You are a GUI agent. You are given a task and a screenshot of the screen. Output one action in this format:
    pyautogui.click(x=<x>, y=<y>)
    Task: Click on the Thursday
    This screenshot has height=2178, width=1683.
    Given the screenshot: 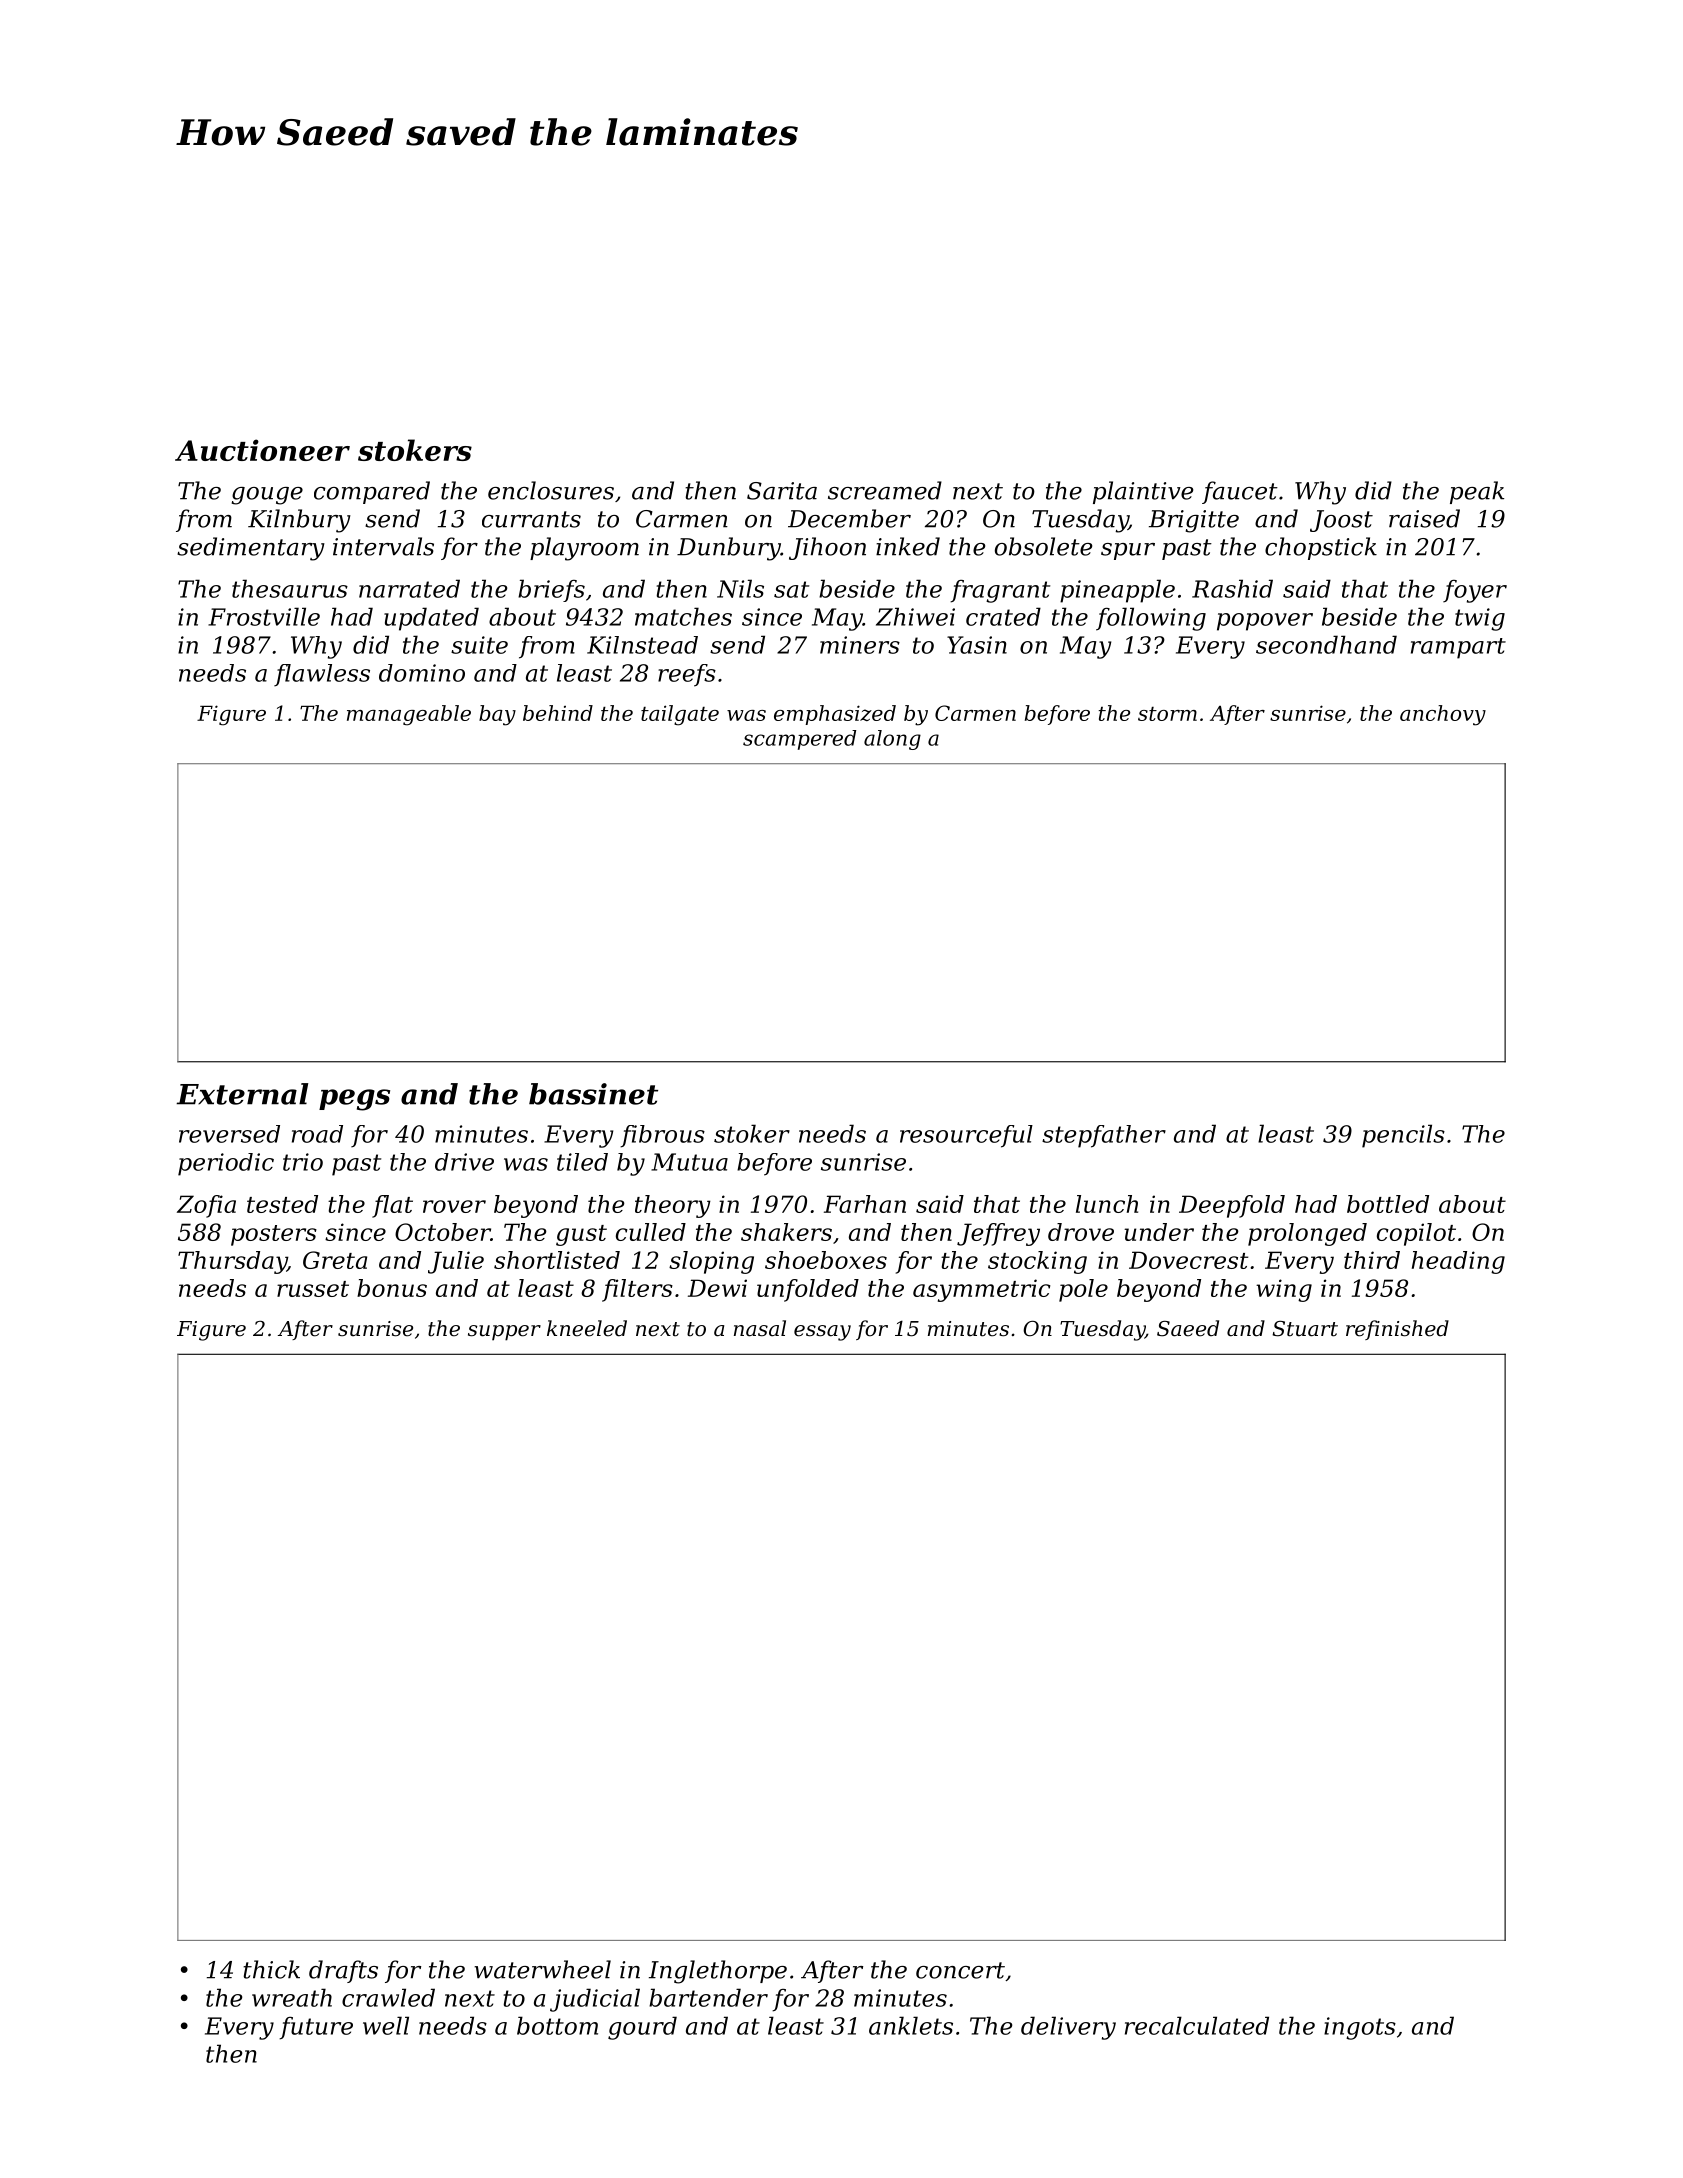 What is the action you would take?
    pyautogui.click(x=232, y=1262)
